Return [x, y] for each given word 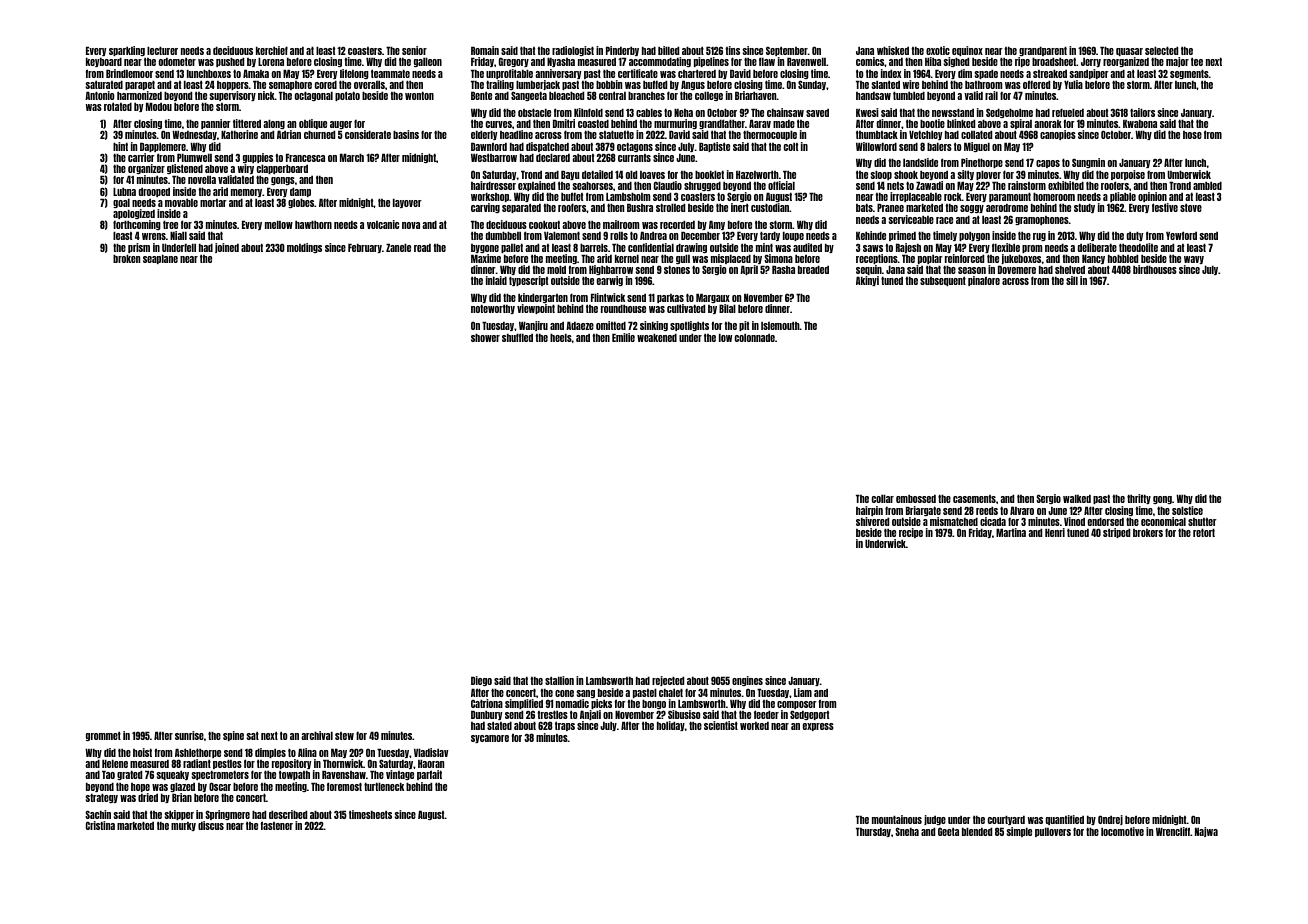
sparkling [127, 52]
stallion [559, 680]
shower [485, 337]
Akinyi [867, 281]
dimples [270, 754]
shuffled [517, 337]
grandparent [1043, 51]
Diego [481, 681]
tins [732, 50]
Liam [803, 692]
